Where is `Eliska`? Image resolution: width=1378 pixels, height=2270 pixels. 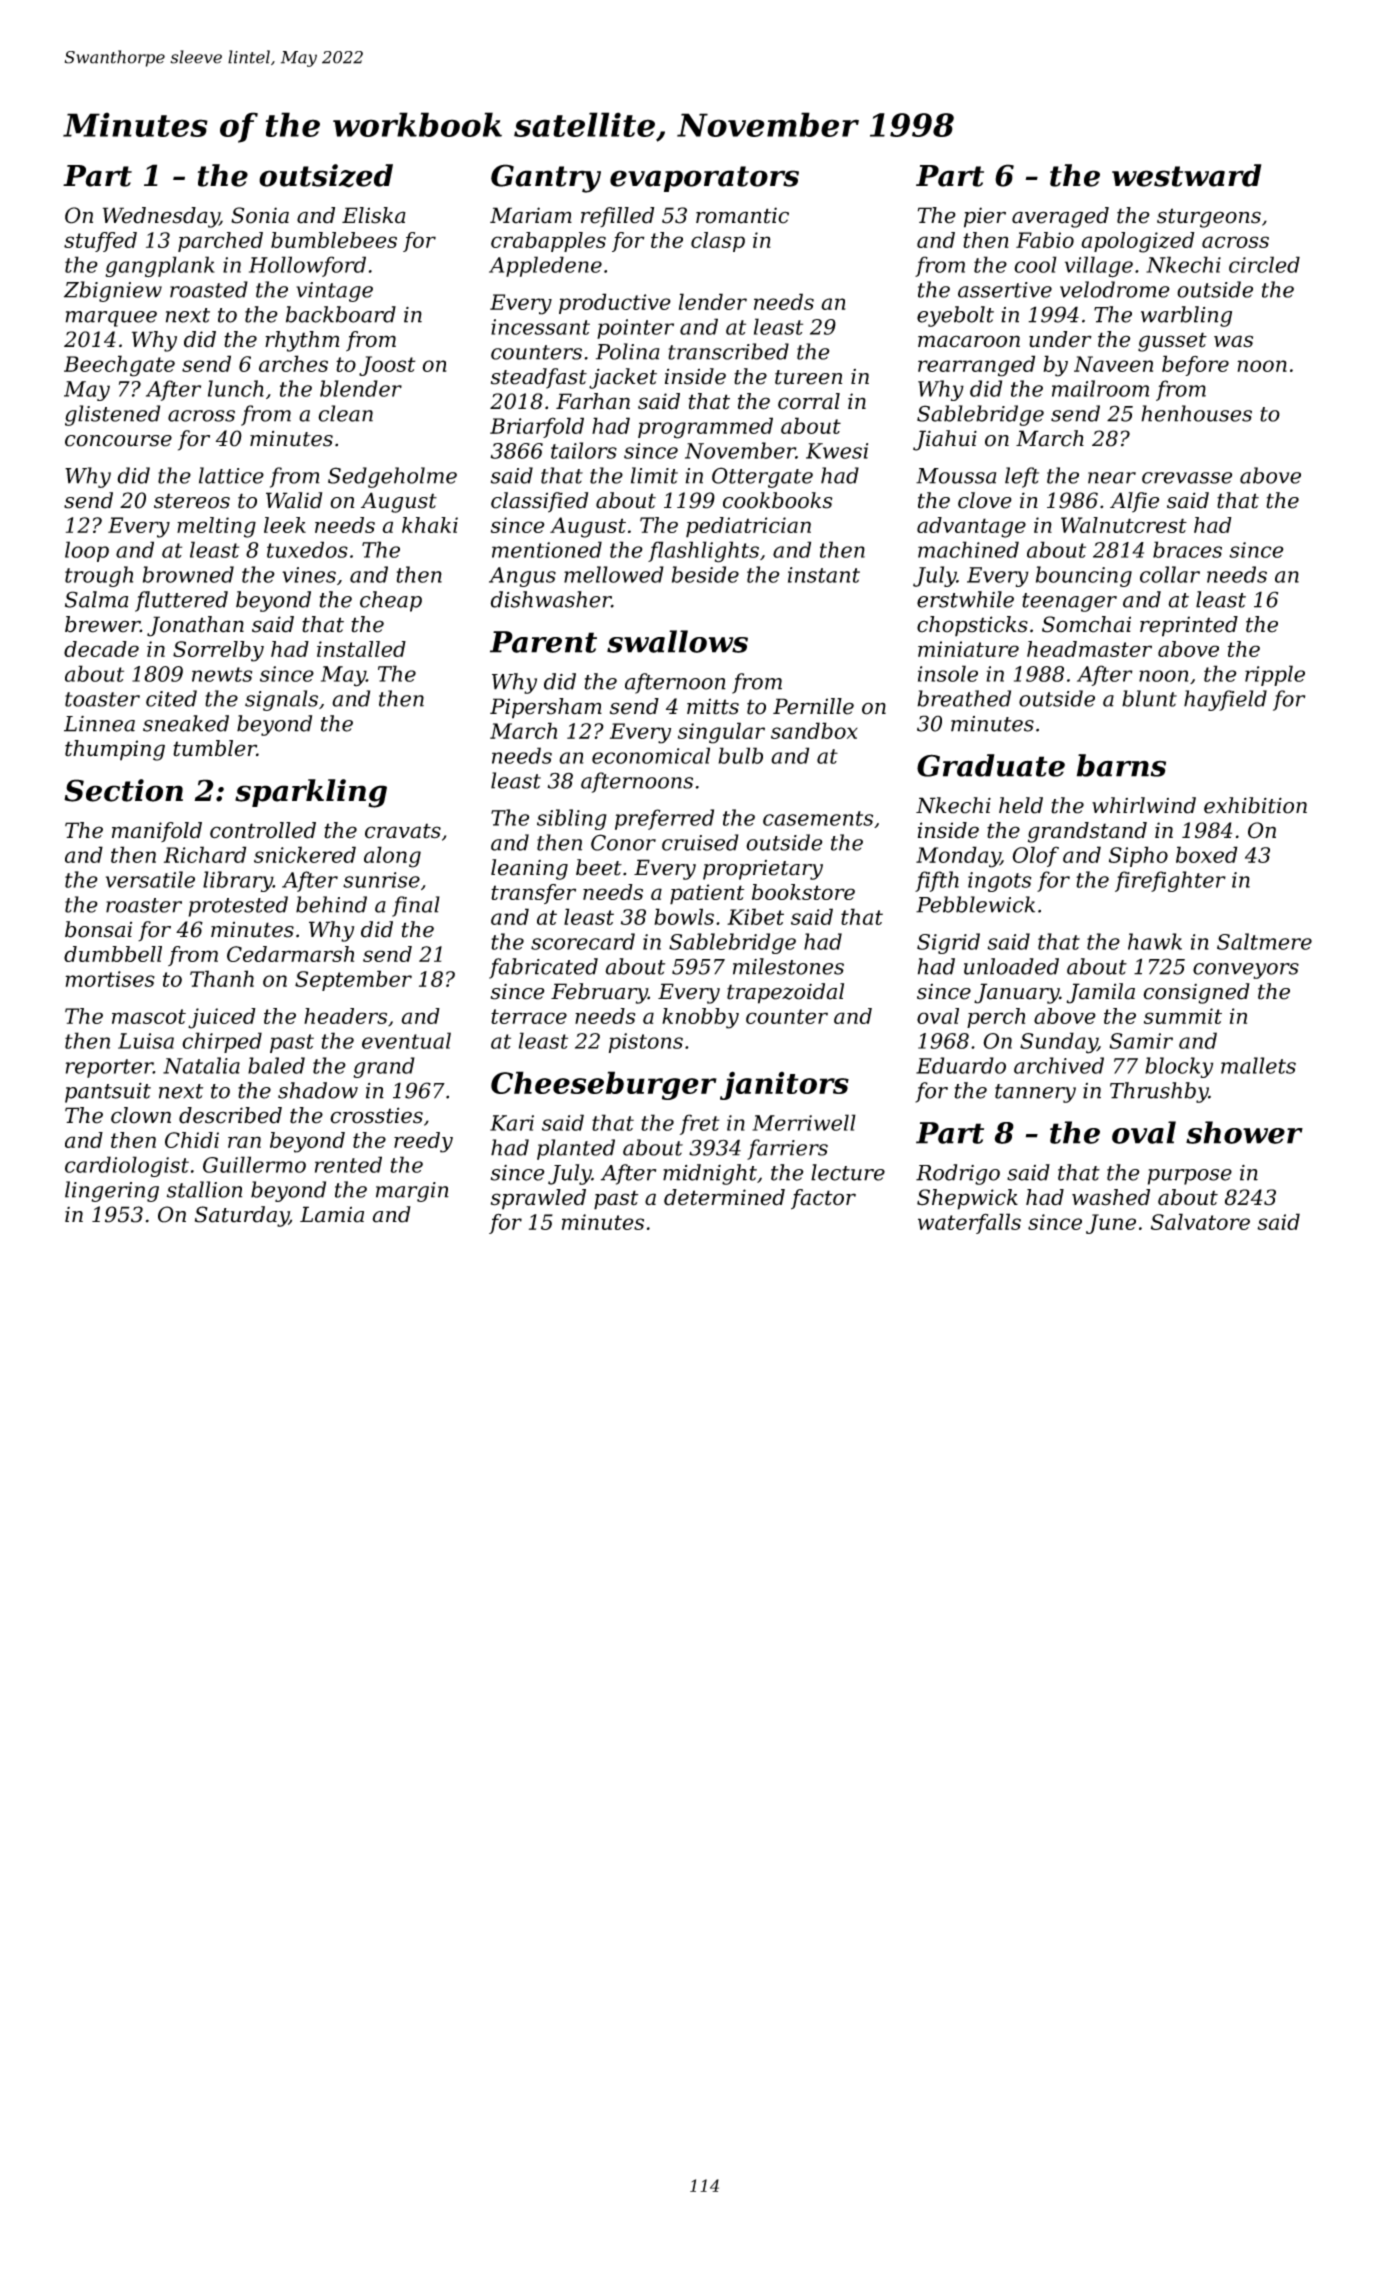
Eliska is located at coordinates (374, 215).
